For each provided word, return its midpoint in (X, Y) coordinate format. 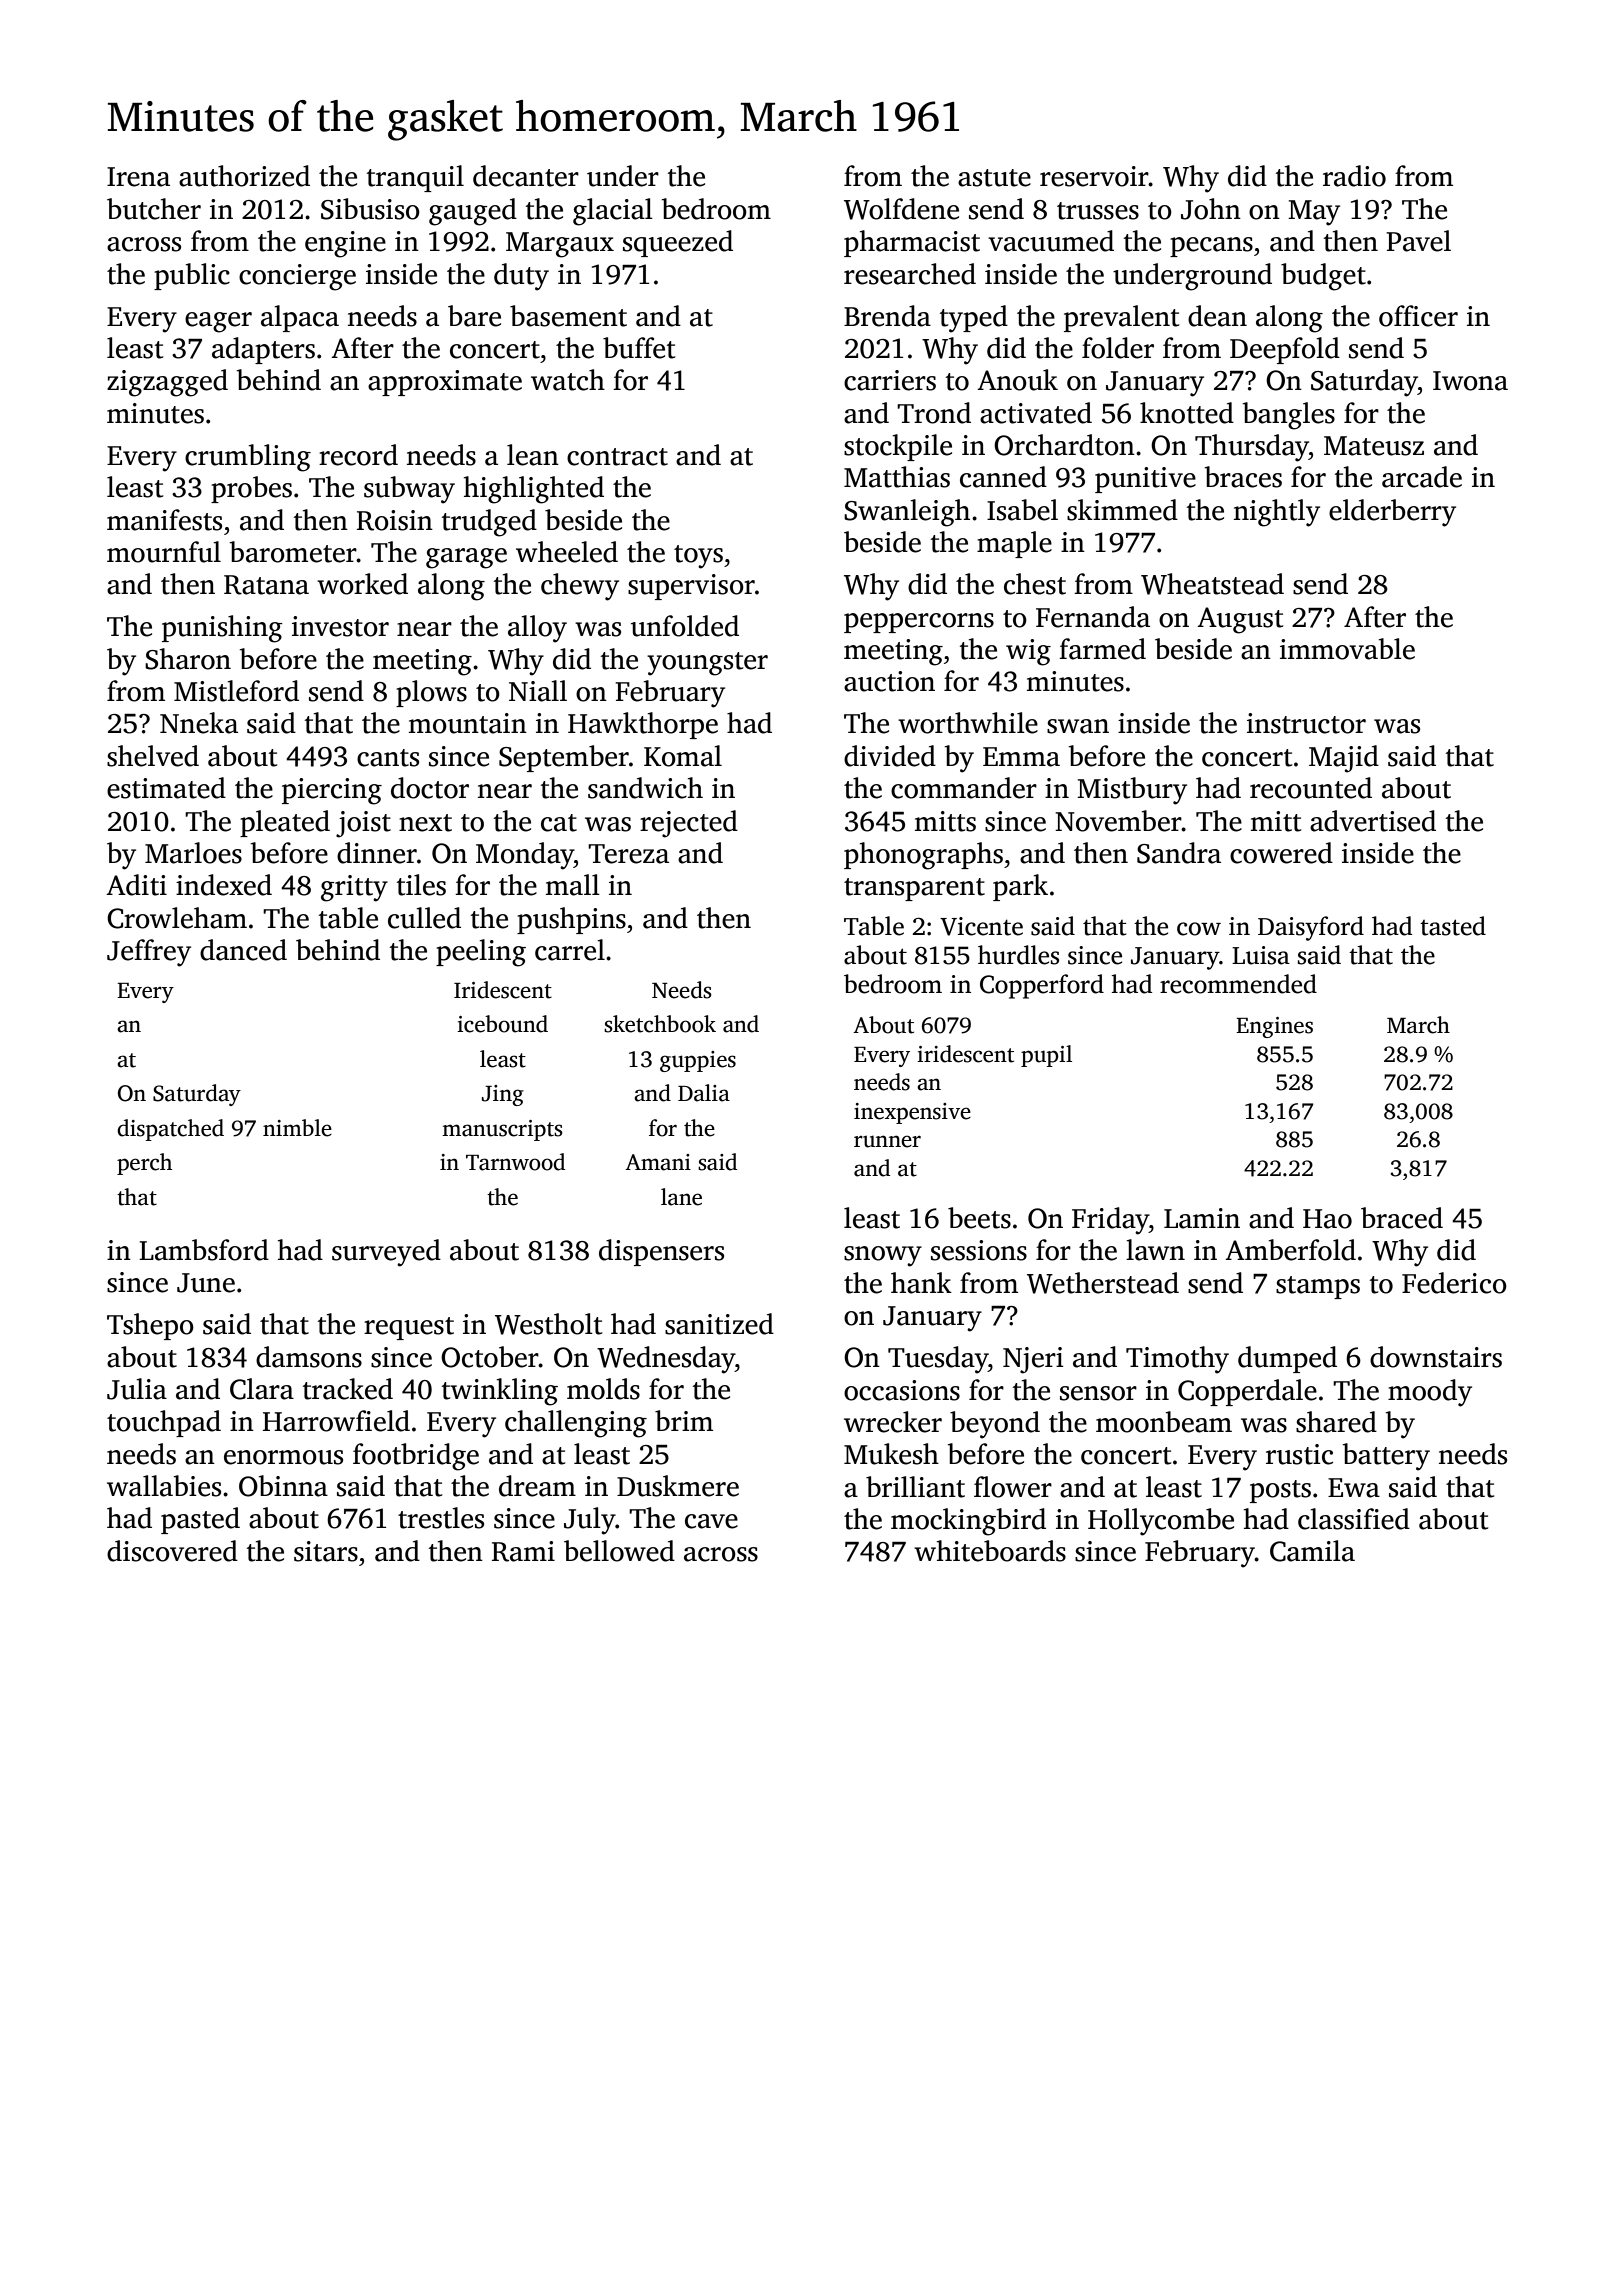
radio (1354, 176)
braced (1402, 1218)
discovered (172, 1551)
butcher (154, 209)
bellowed (619, 1551)
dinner (377, 853)
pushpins (571, 920)
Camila (1312, 1551)
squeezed (678, 243)
